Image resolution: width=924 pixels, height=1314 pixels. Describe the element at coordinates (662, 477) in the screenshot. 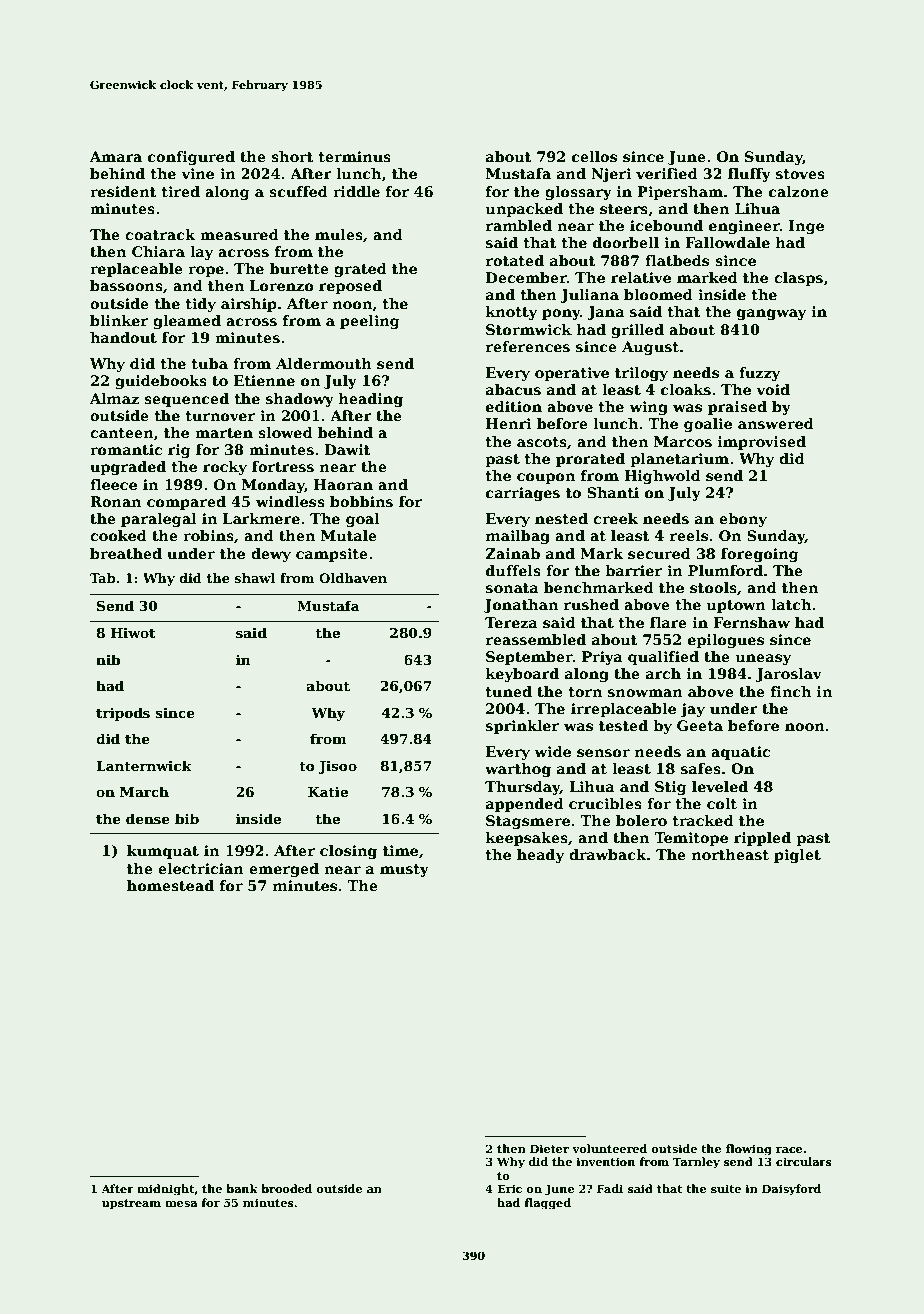

I see `Highwold` at that location.
